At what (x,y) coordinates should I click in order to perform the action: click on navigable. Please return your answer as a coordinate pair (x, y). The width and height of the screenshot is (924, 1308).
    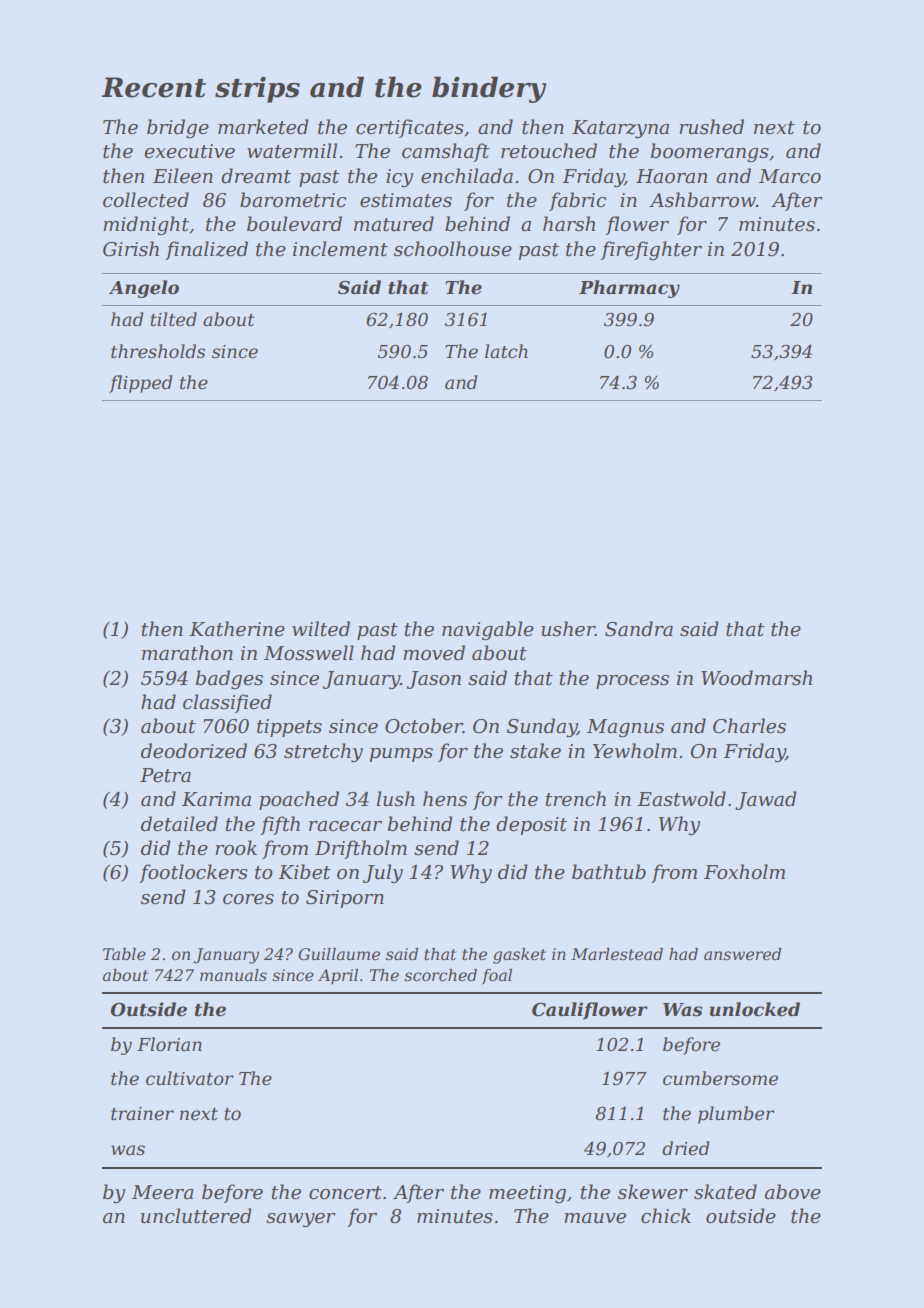
    Looking at the image, I should click on (488, 630).
